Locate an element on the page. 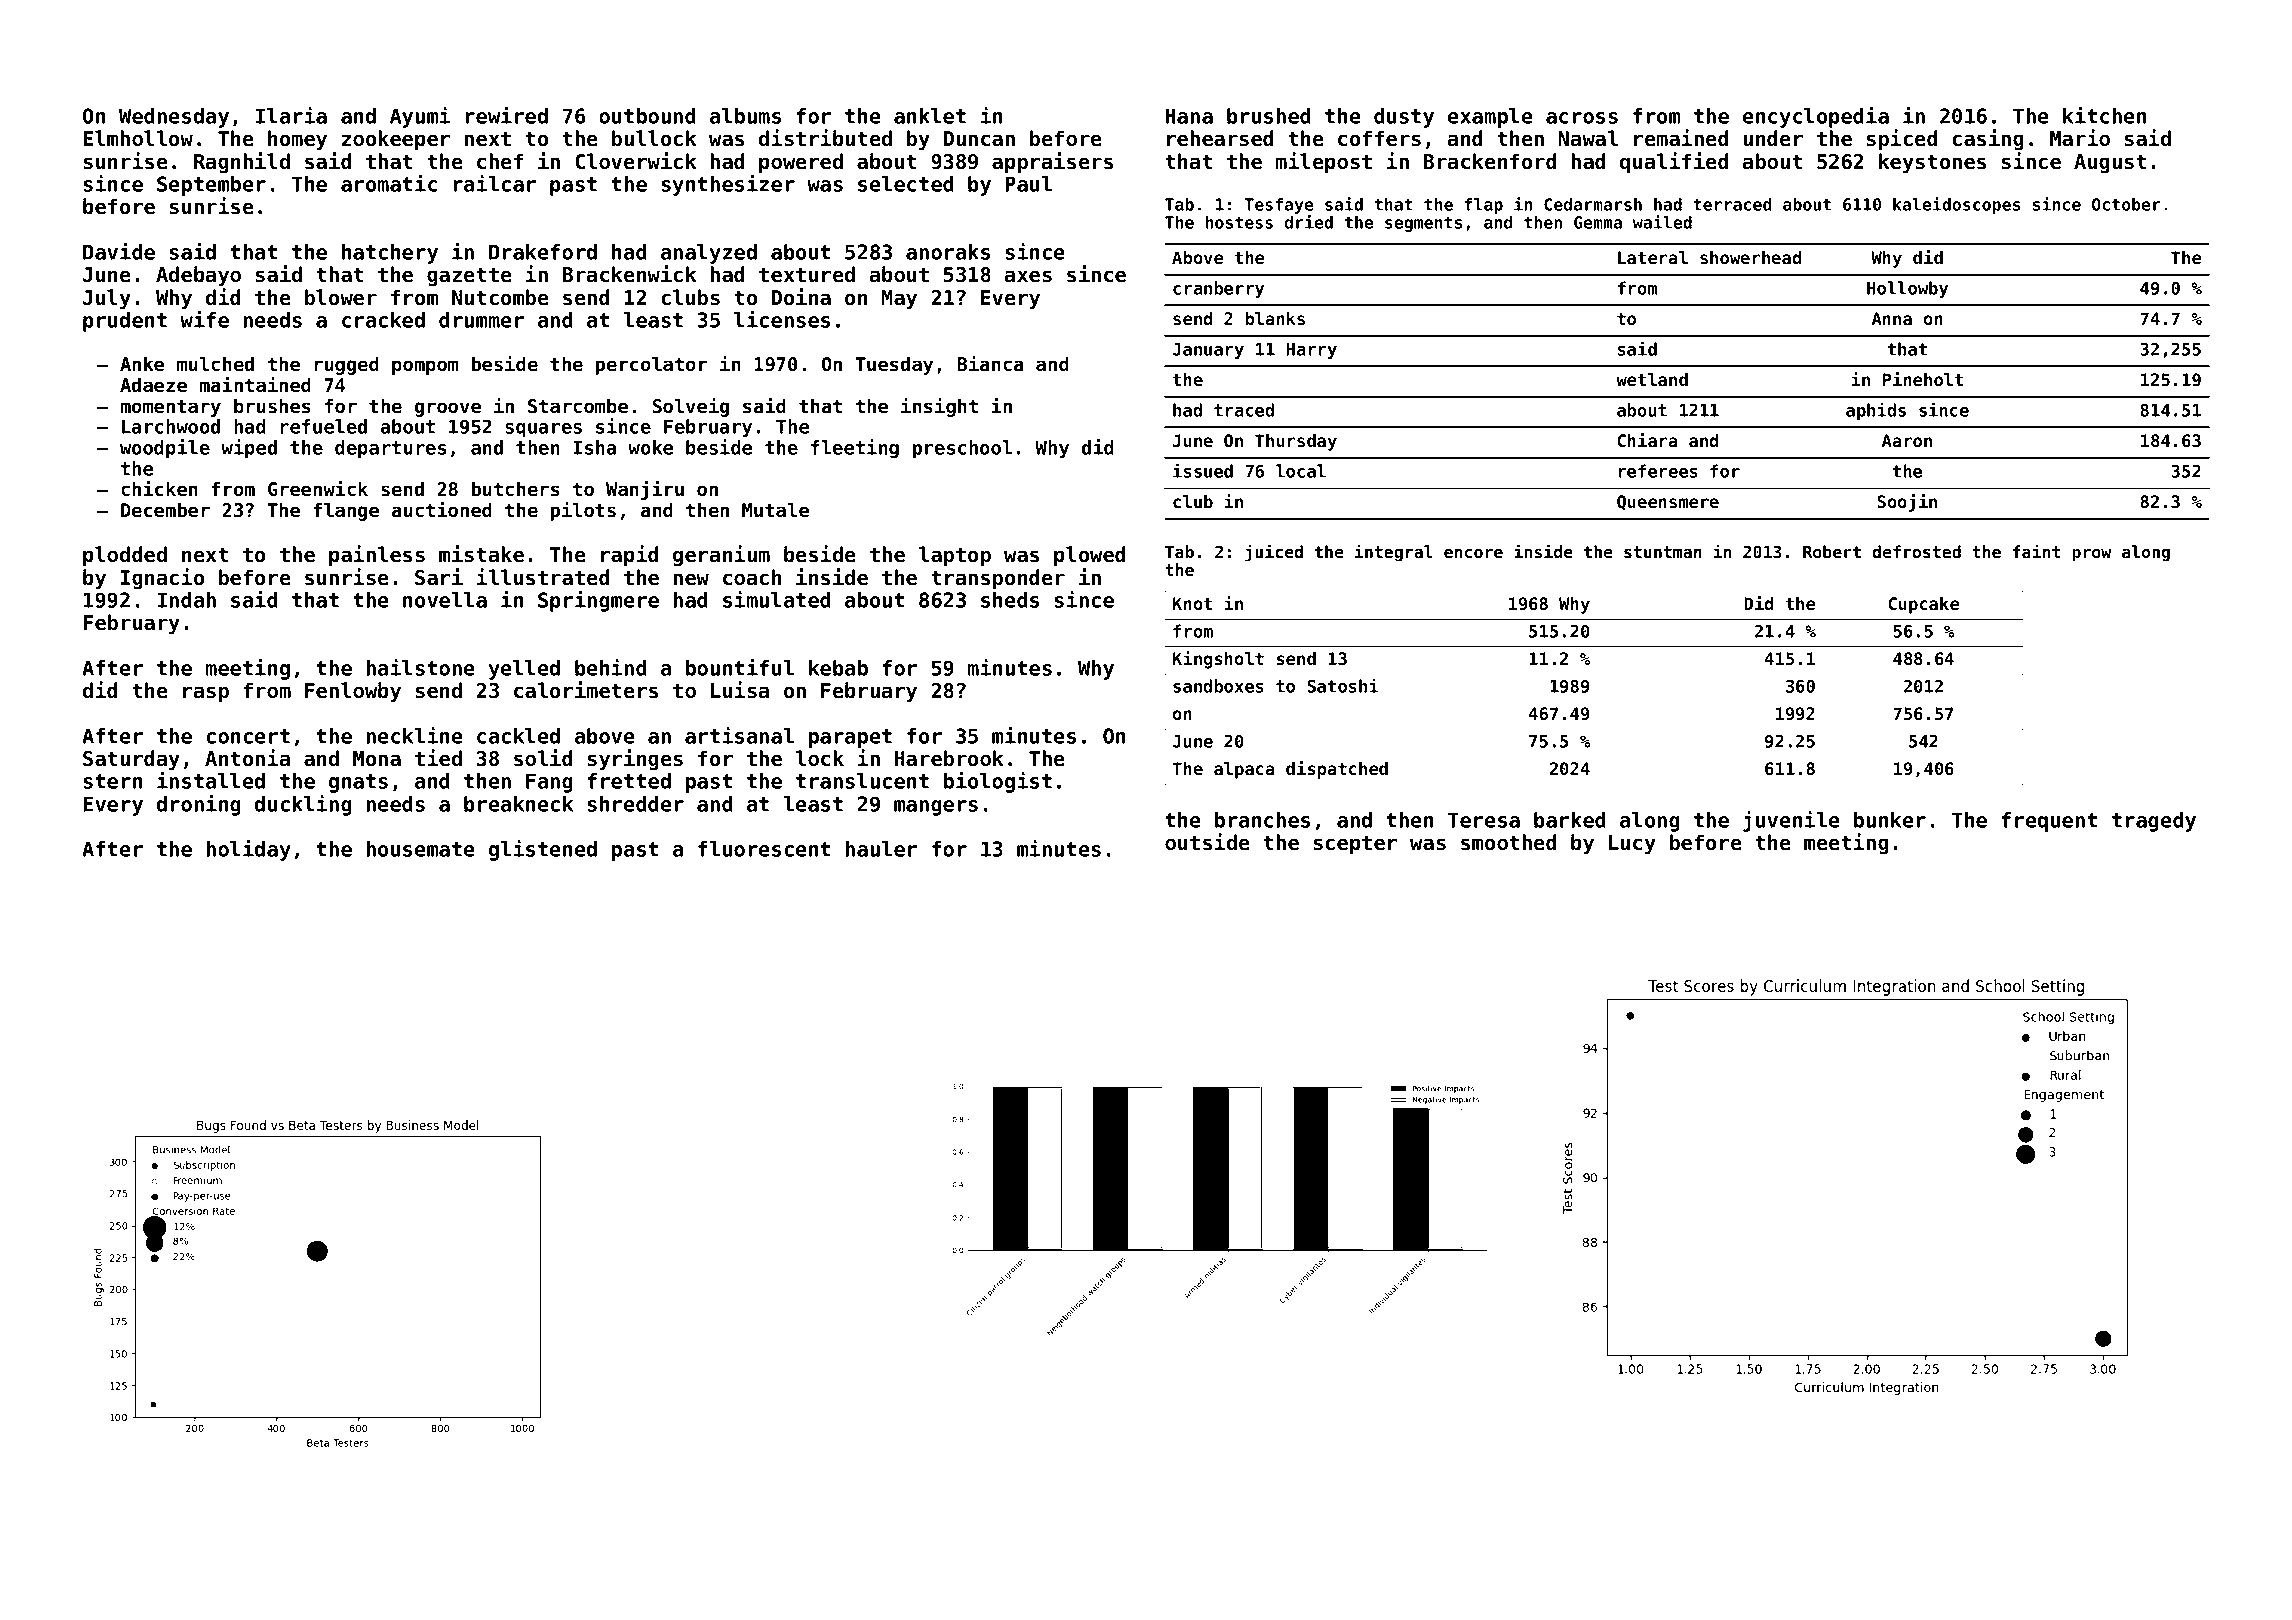  juiced is located at coordinates (1274, 553).
